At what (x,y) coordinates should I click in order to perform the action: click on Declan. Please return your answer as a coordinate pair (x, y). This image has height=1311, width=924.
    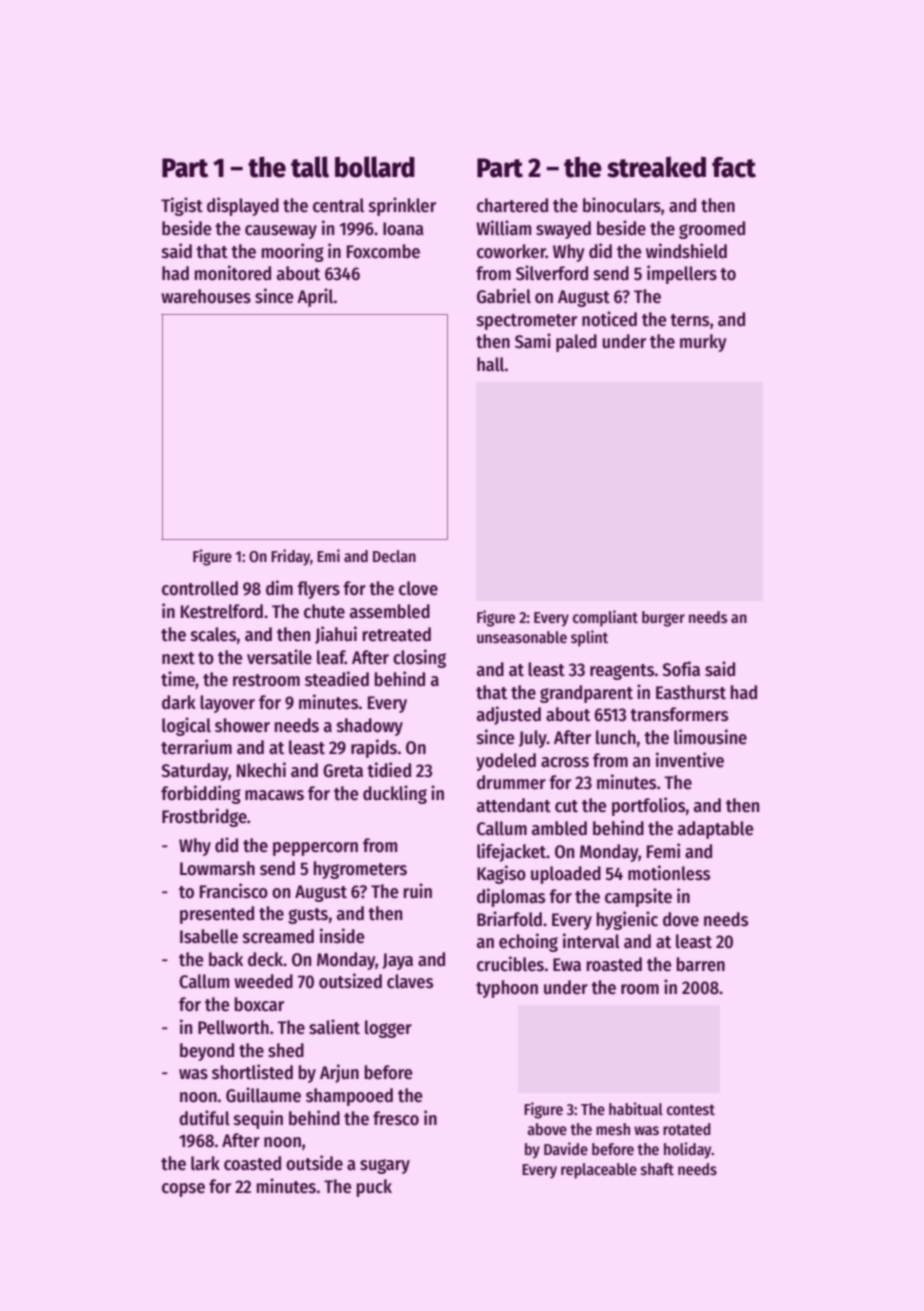
    Looking at the image, I should click on (394, 556).
